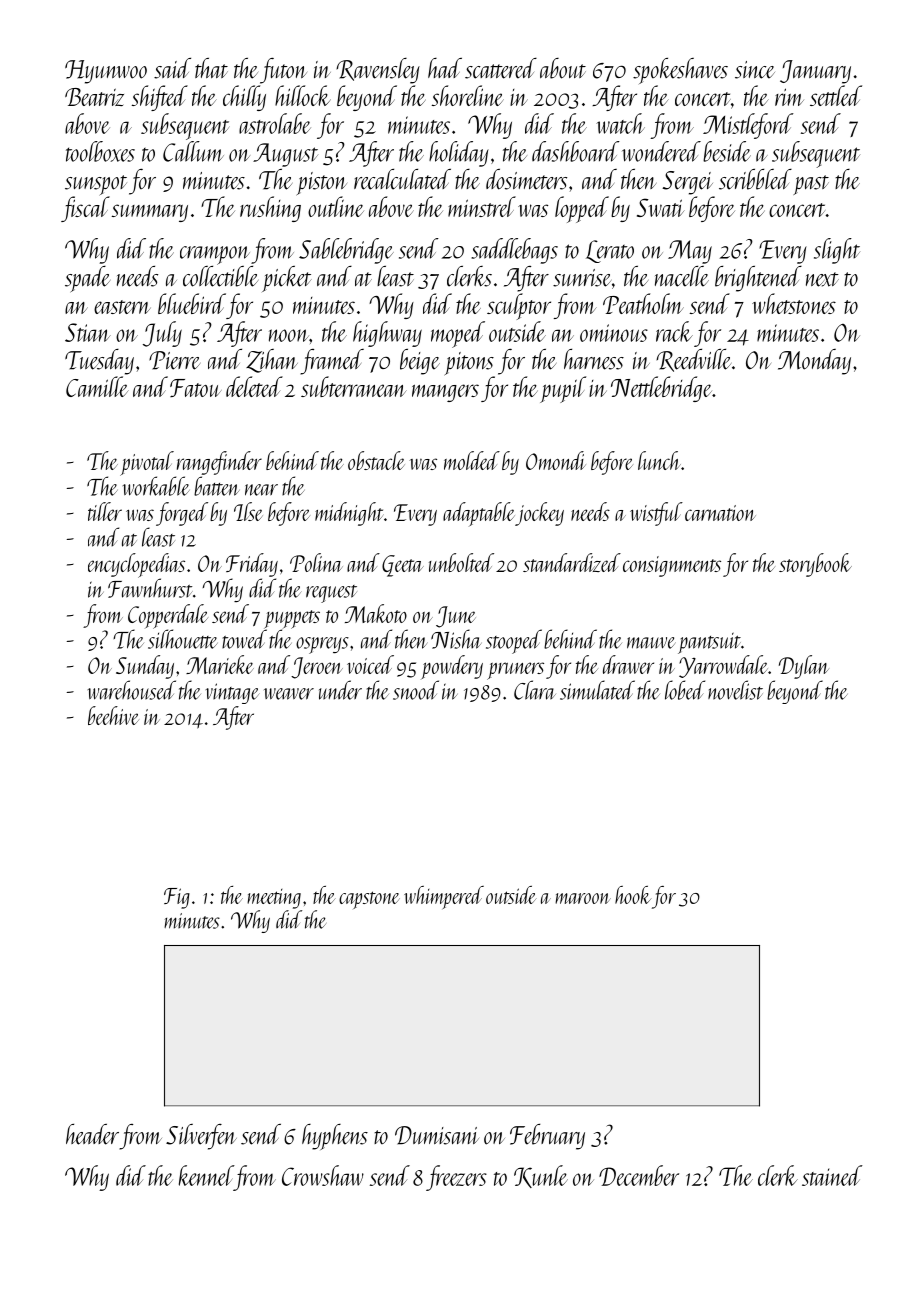 Image resolution: width=924 pixels, height=1314 pixels. I want to click on fiscal, so click(85, 209).
